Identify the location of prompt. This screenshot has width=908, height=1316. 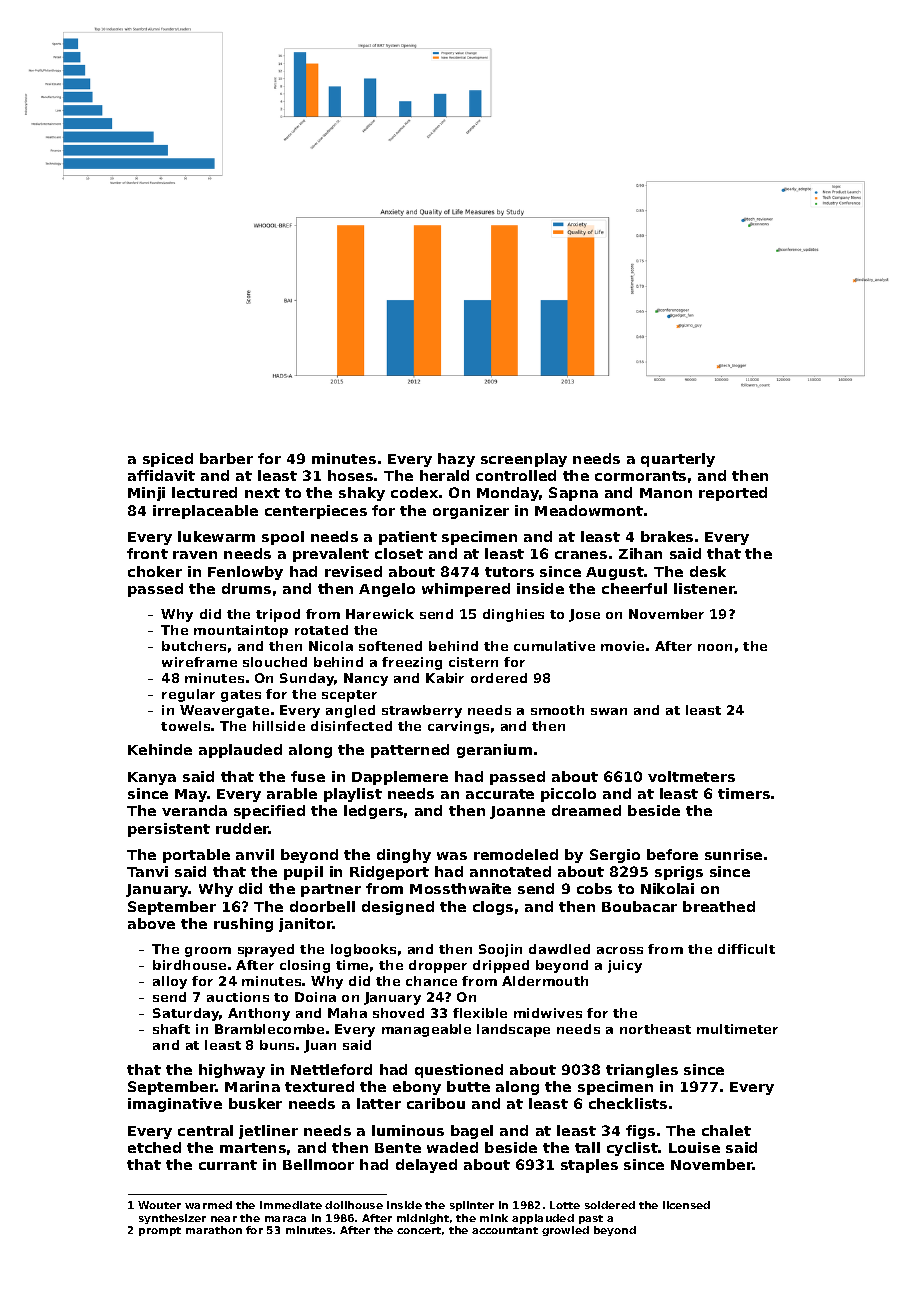
(160, 1231).
